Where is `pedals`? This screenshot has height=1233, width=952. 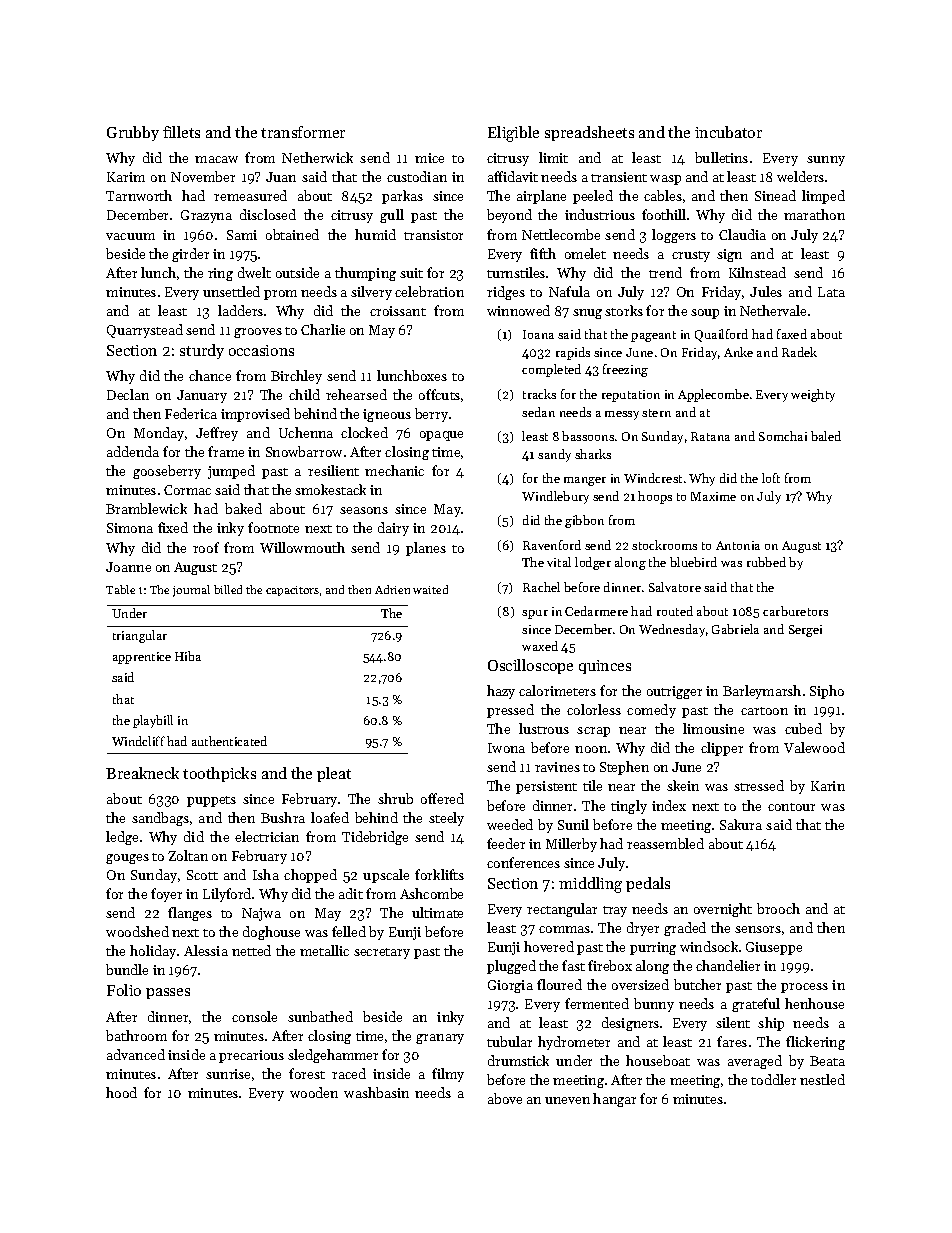
pedals is located at coordinates (648, 884).
